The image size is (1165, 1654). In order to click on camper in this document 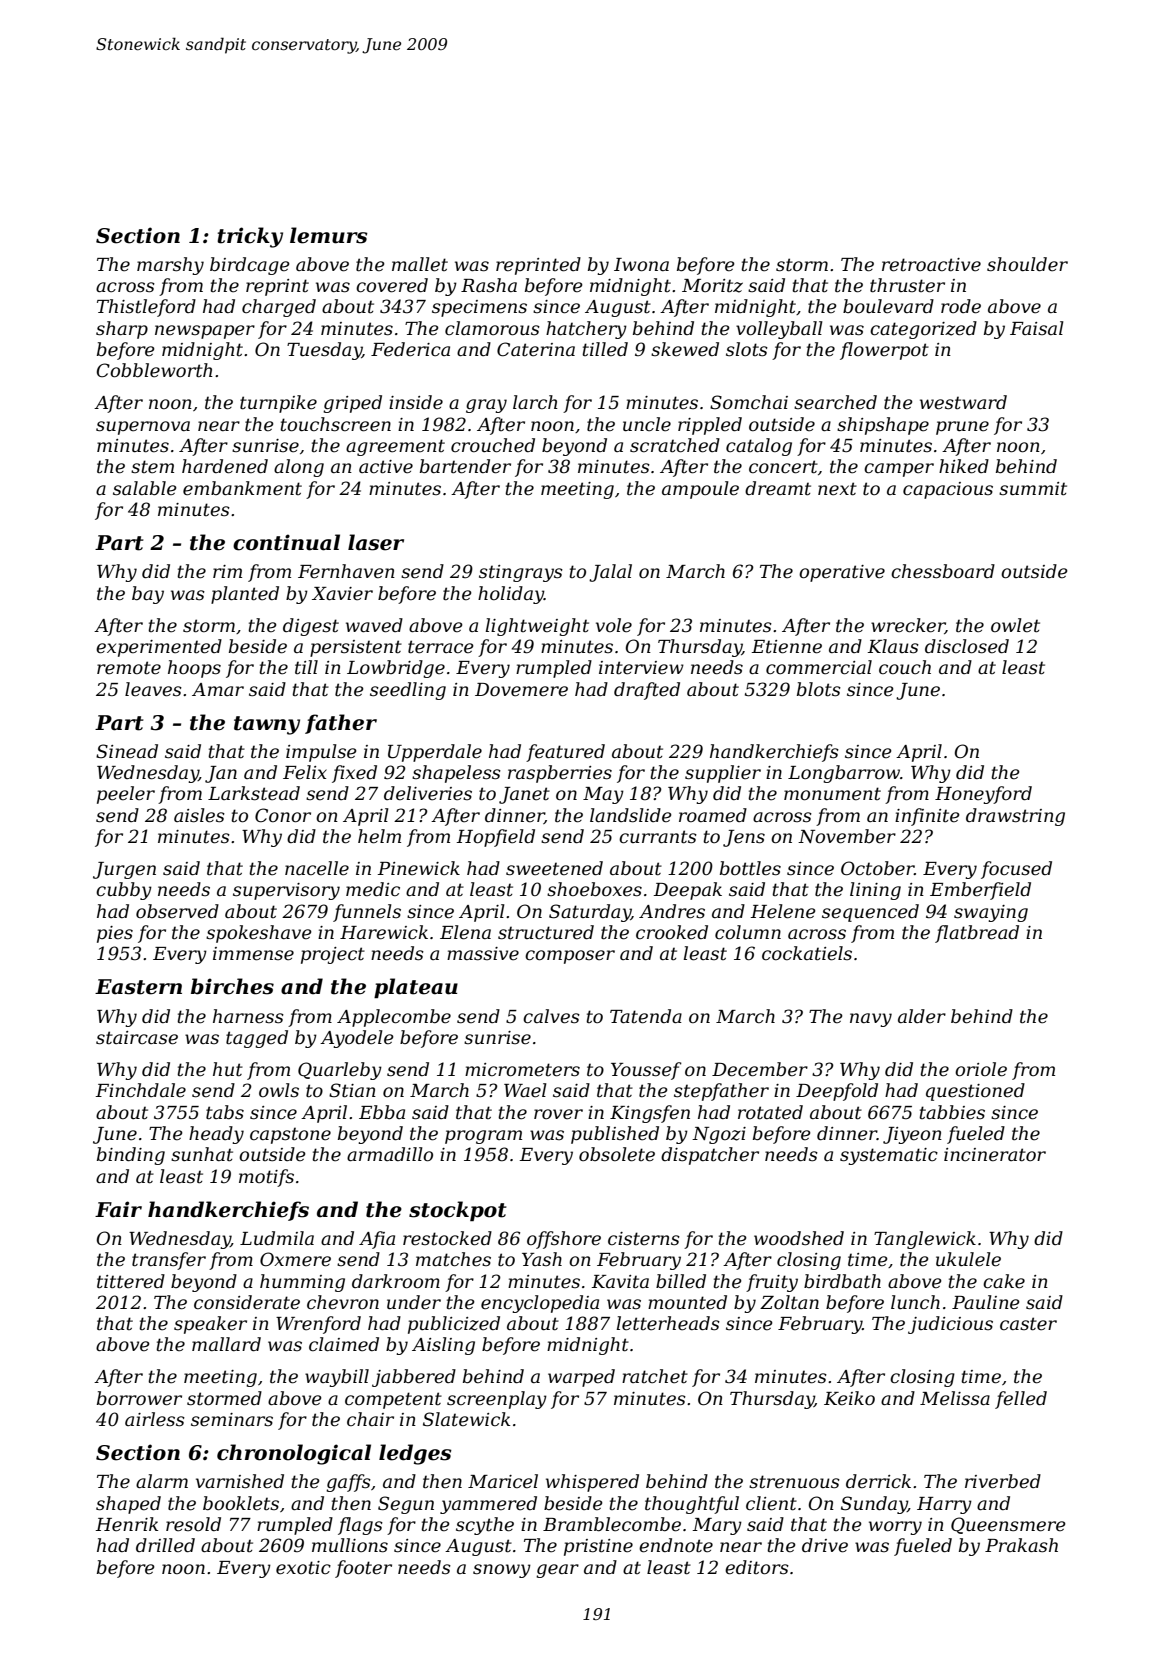, I will do `click(899, 470)`.
